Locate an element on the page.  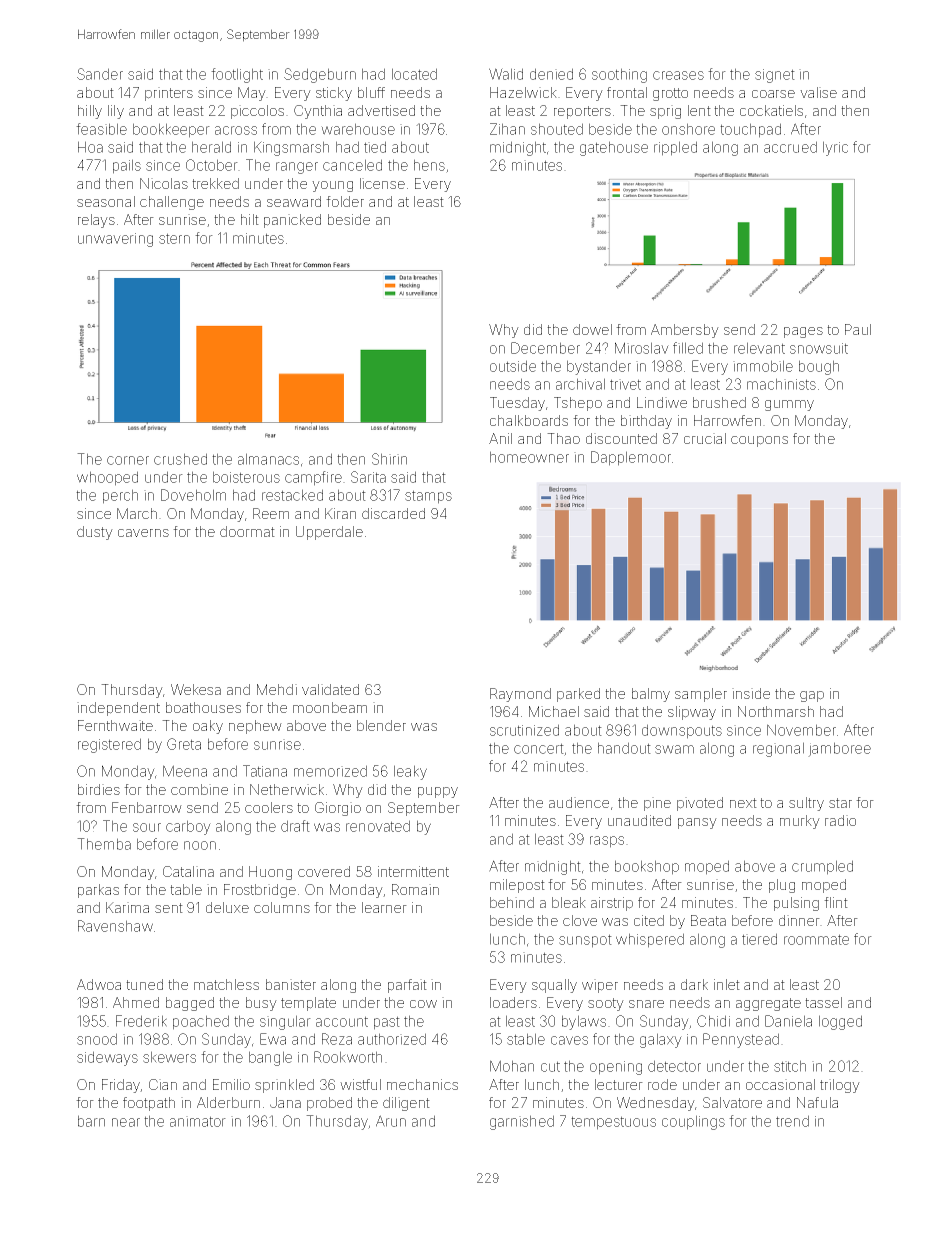
relays is located at coordinates (96, 221).
